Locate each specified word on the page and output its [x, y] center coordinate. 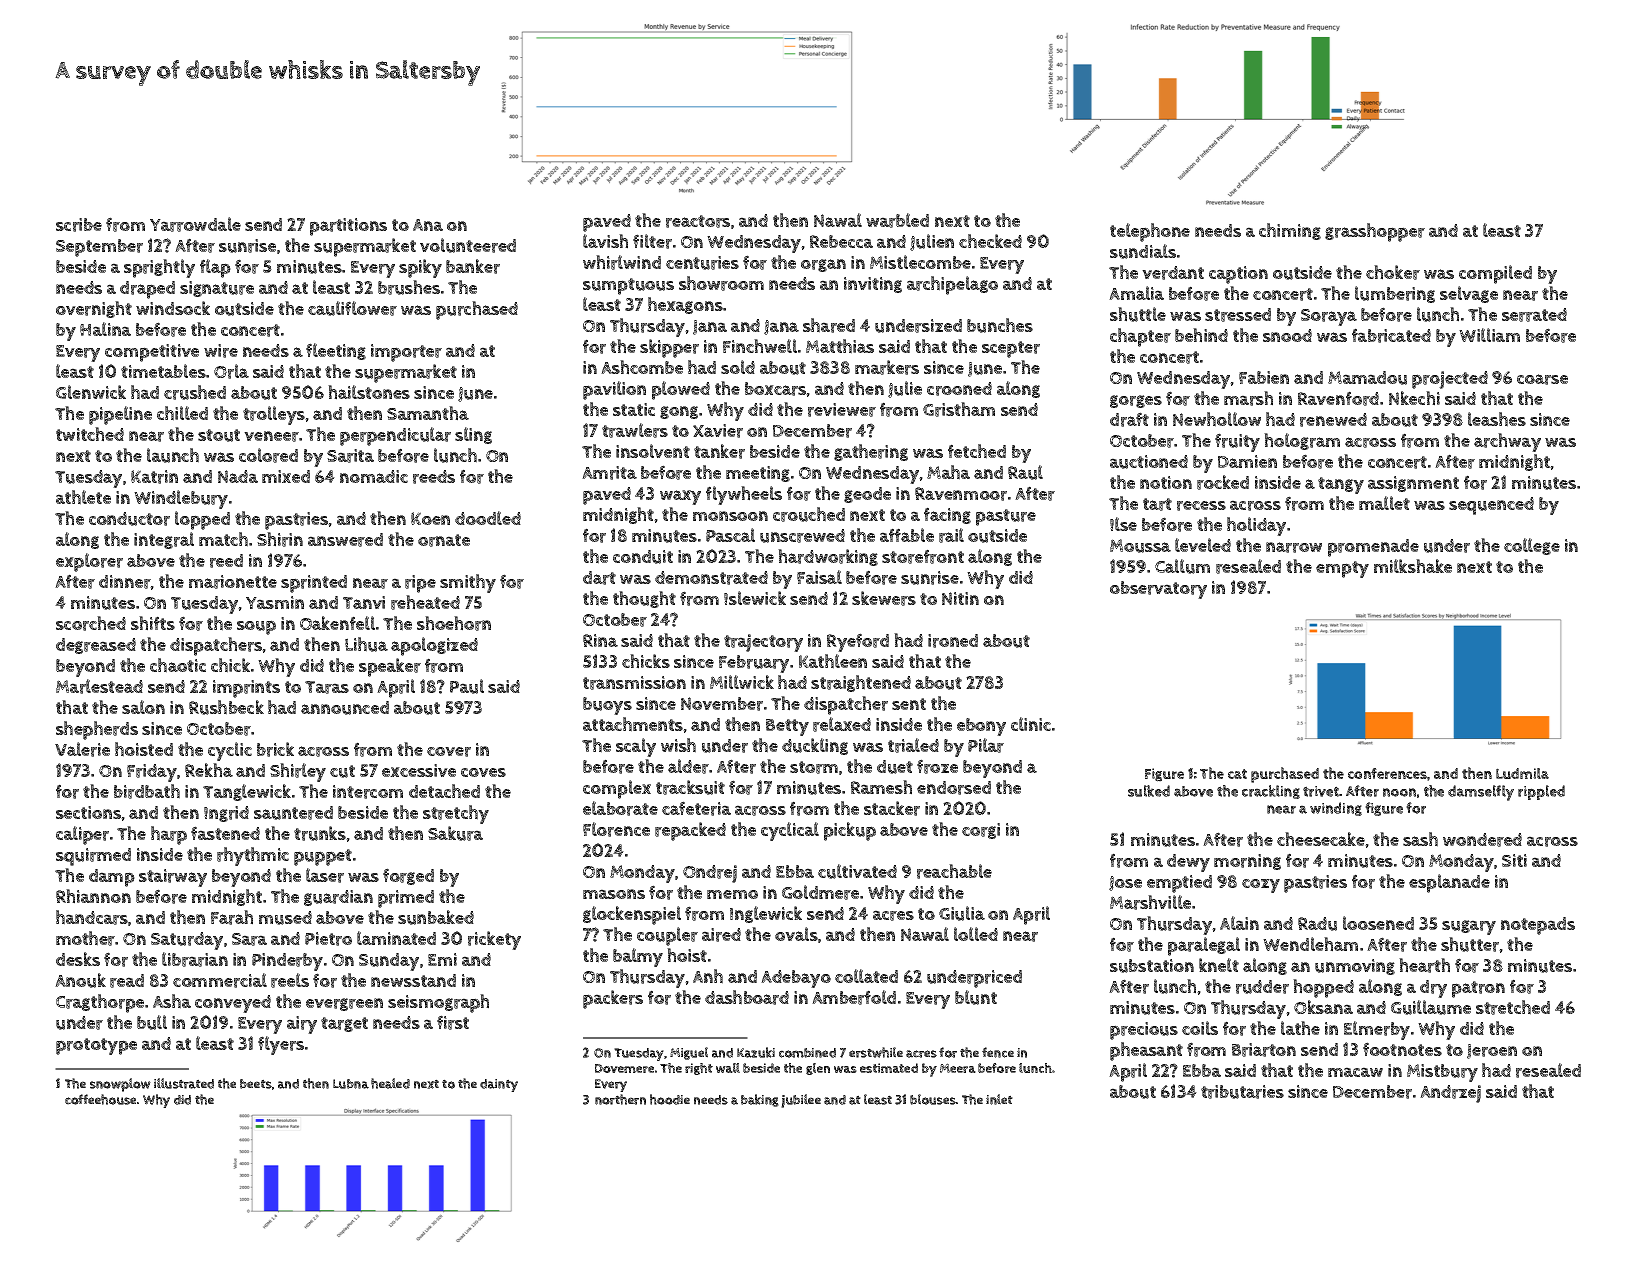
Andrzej [1450, 1094]
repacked [690, 831]
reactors [698, 221]
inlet [999, 1099]
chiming [1290, 231]
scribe [79, 225]
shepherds [97, 730]
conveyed [233, 1004]
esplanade [1449, 883]
